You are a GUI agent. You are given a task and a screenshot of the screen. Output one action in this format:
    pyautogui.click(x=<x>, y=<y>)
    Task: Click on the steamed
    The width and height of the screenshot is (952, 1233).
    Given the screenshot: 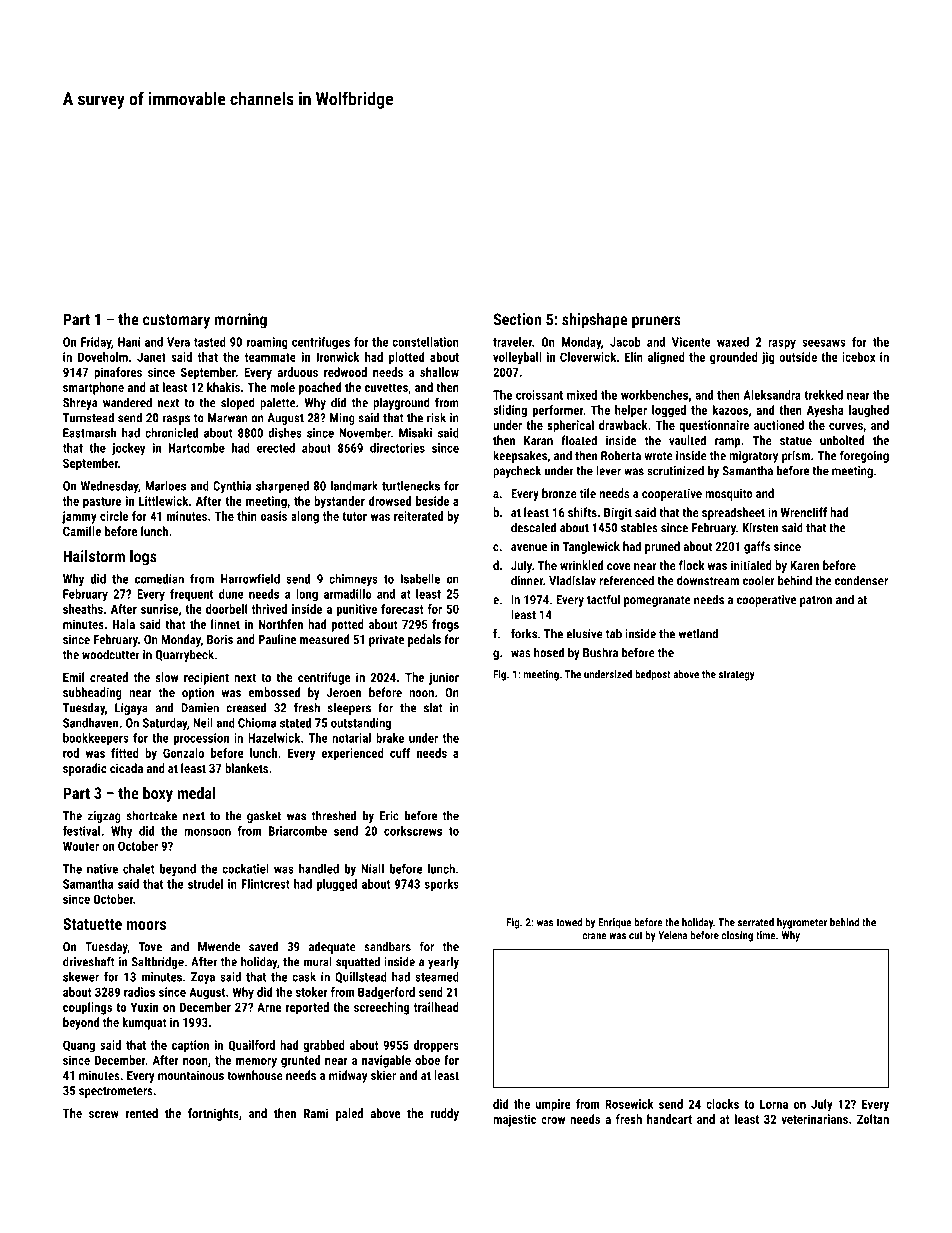 What is the action you would take?
    pyautogui.click(x=437, y=977)
